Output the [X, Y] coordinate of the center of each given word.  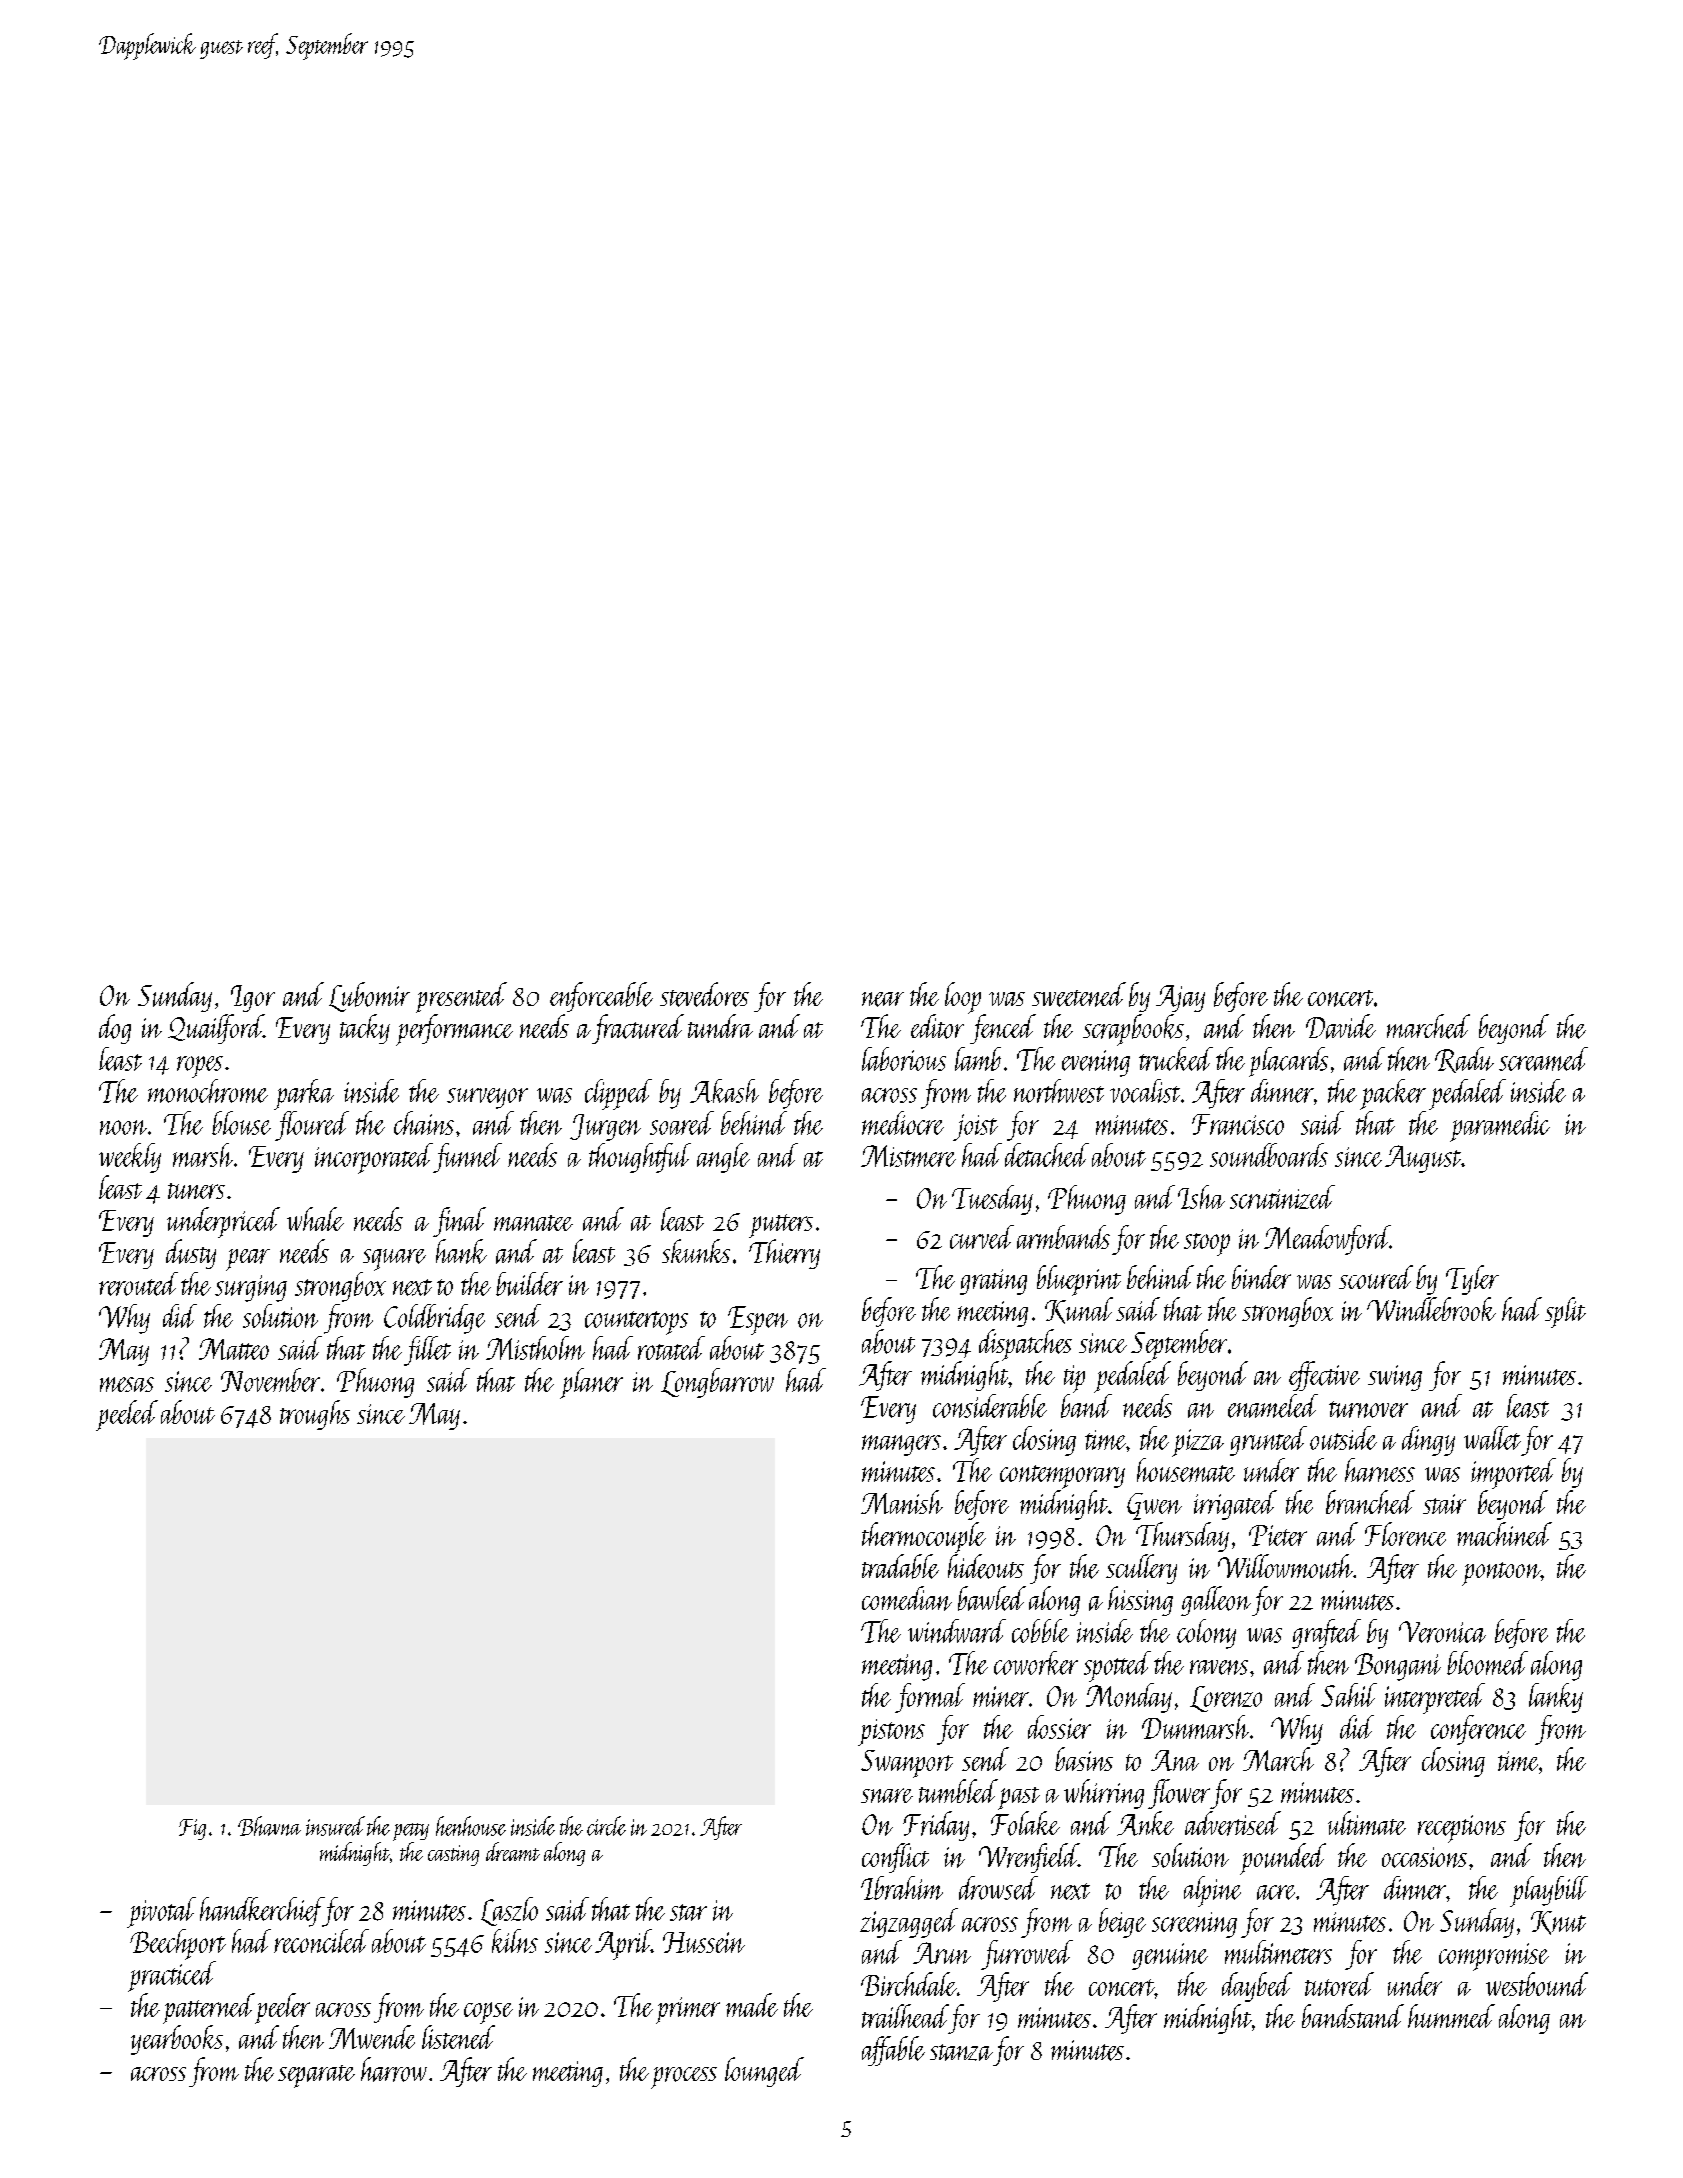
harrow [394, 2069]
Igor [253, 998]
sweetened [1079, 994]
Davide [1341, 1026]
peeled [127, 1415]
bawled [992, 1598]
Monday [1129, 1698]
